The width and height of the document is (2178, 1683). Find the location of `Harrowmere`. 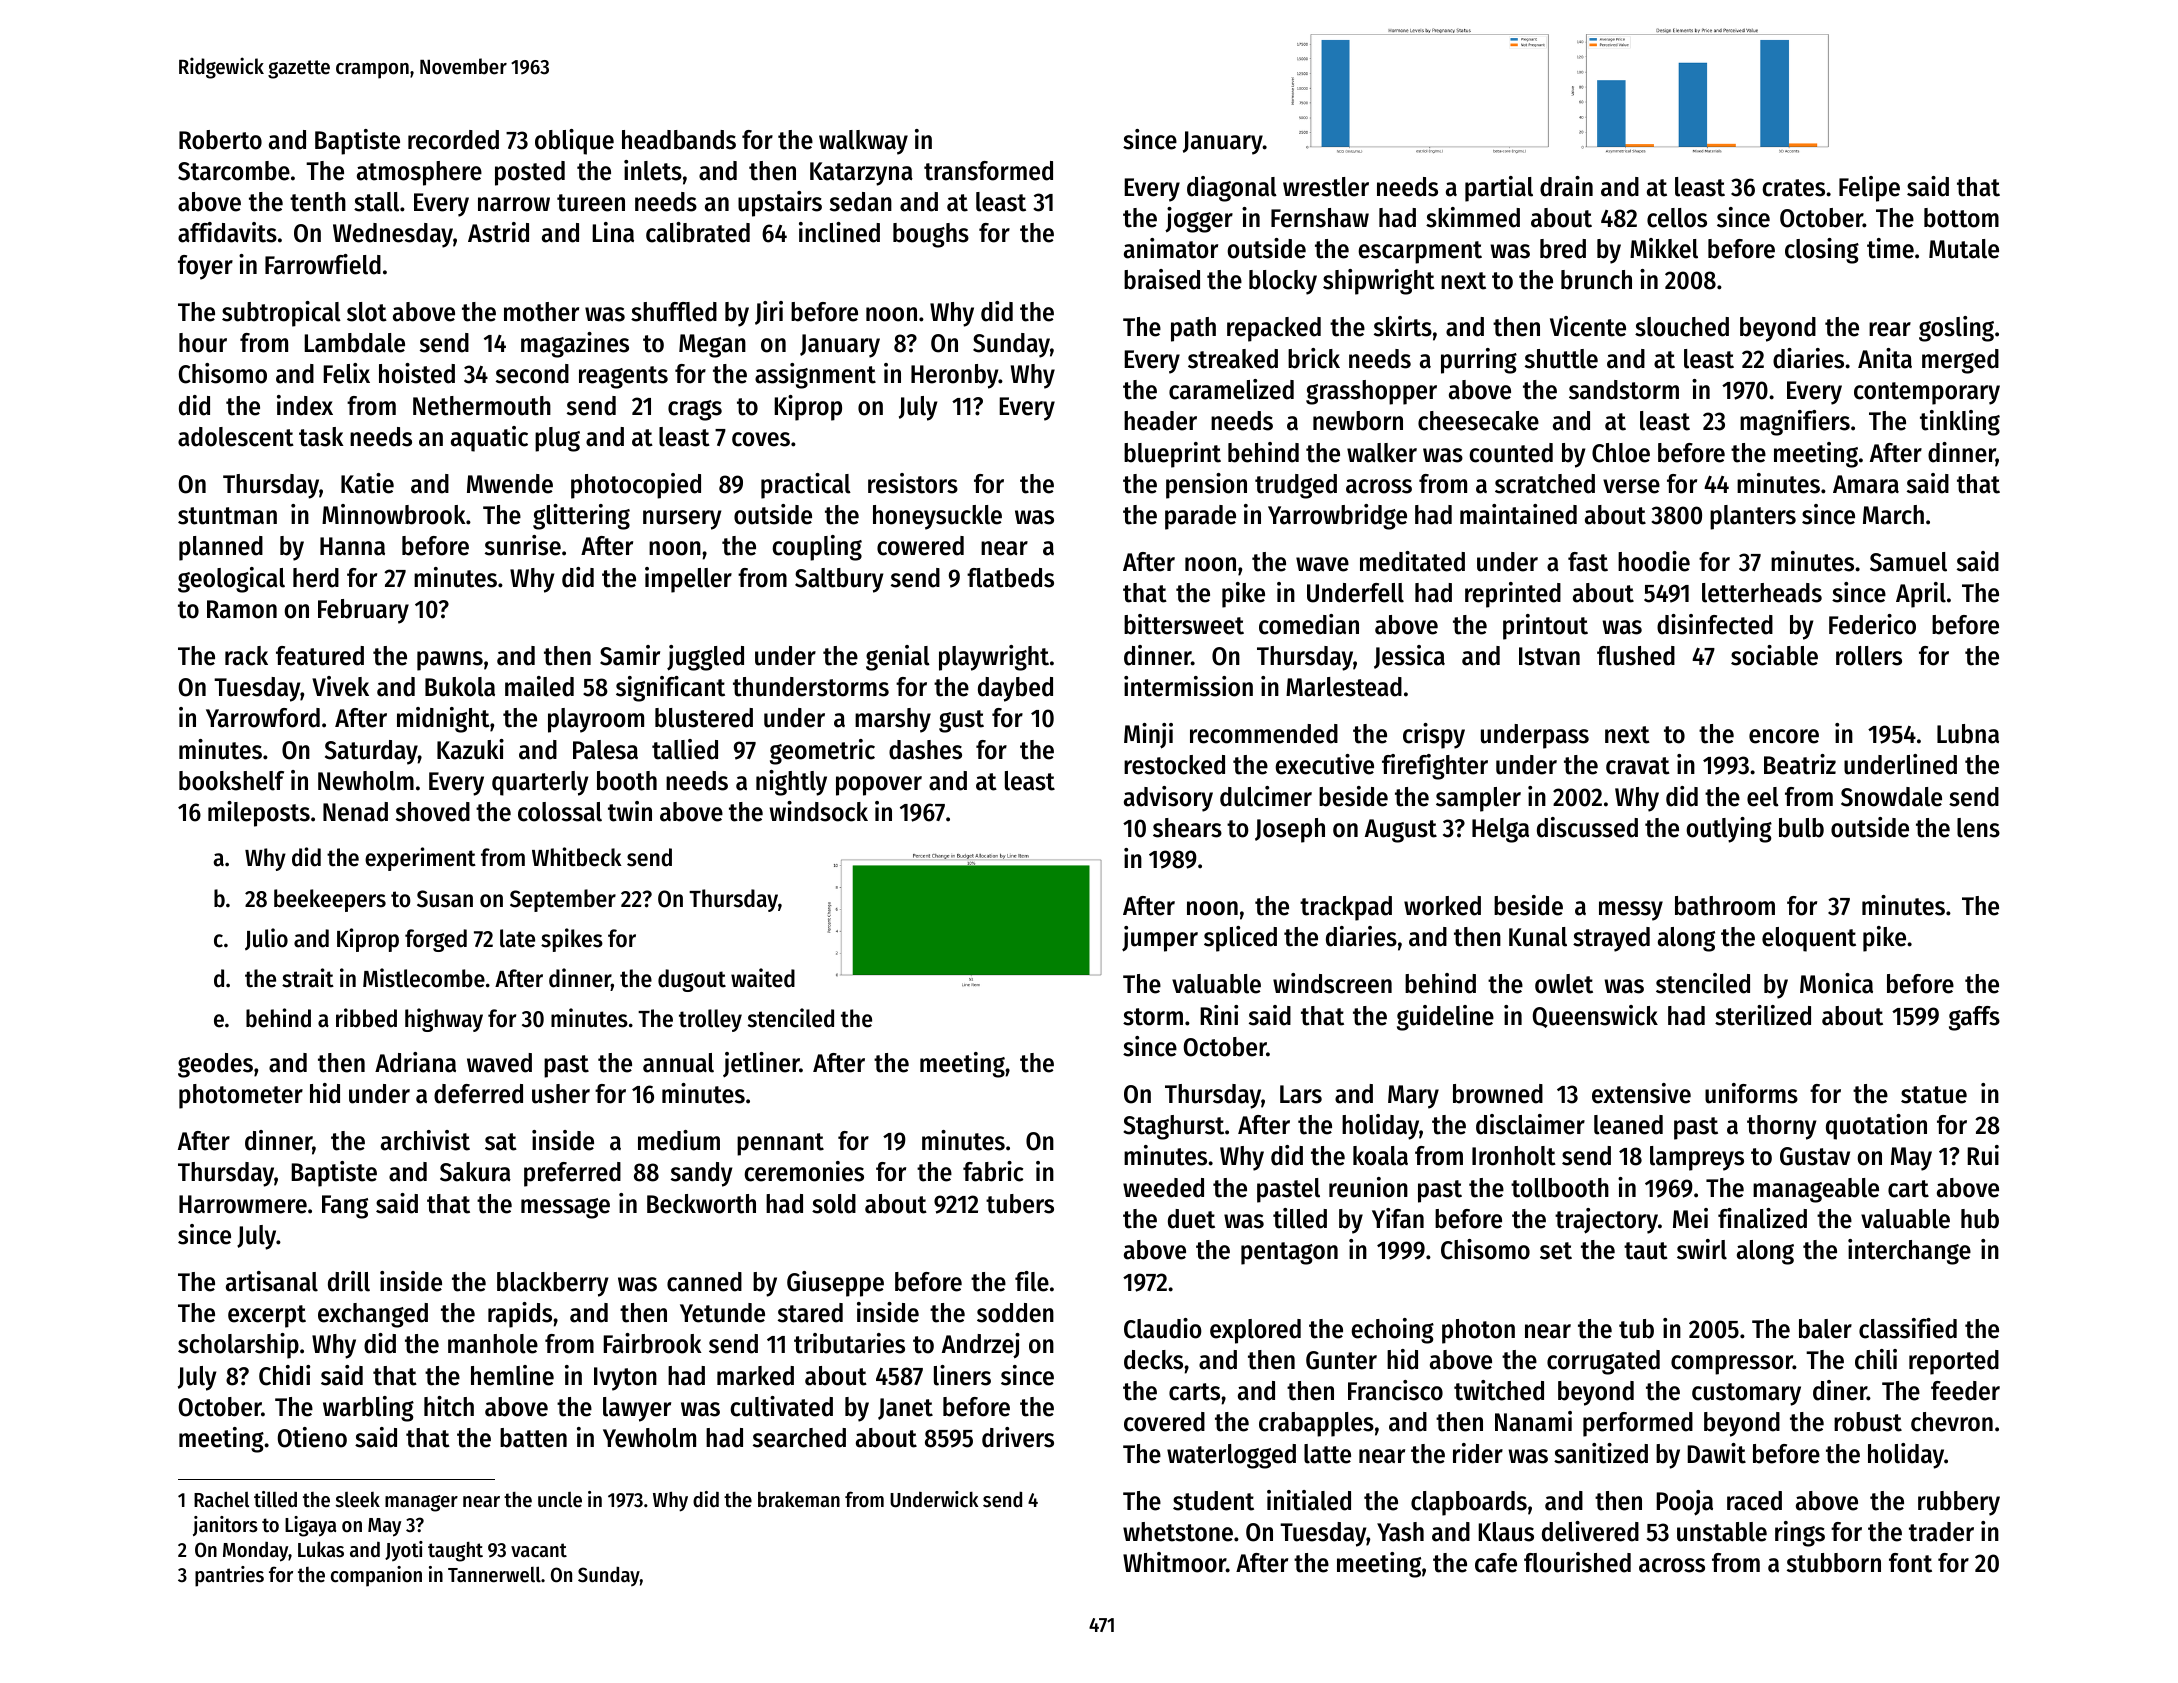

Harrowmere is located at coordinates (243, 1204).
